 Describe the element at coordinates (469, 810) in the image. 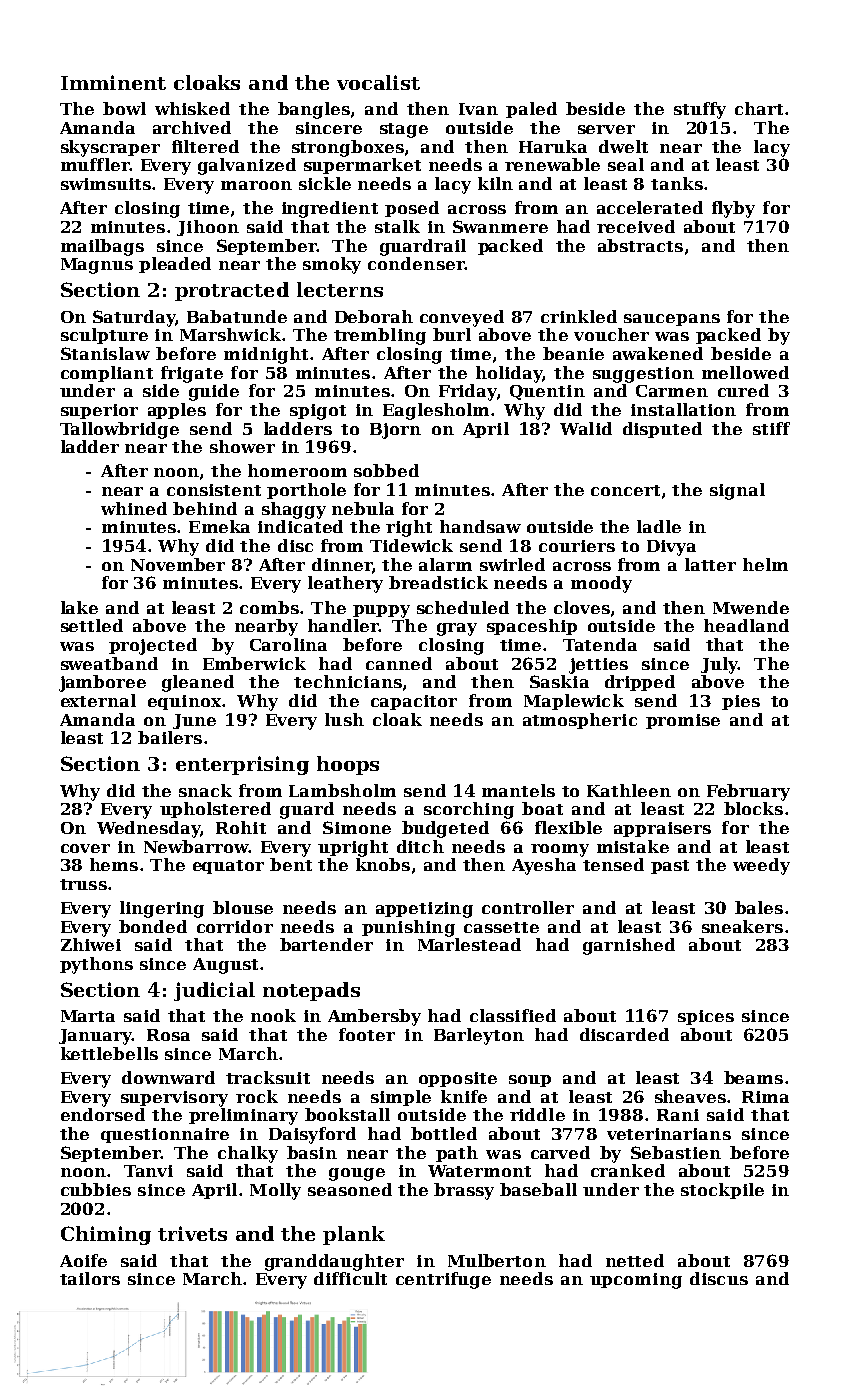

I see `scorching` at that location.
